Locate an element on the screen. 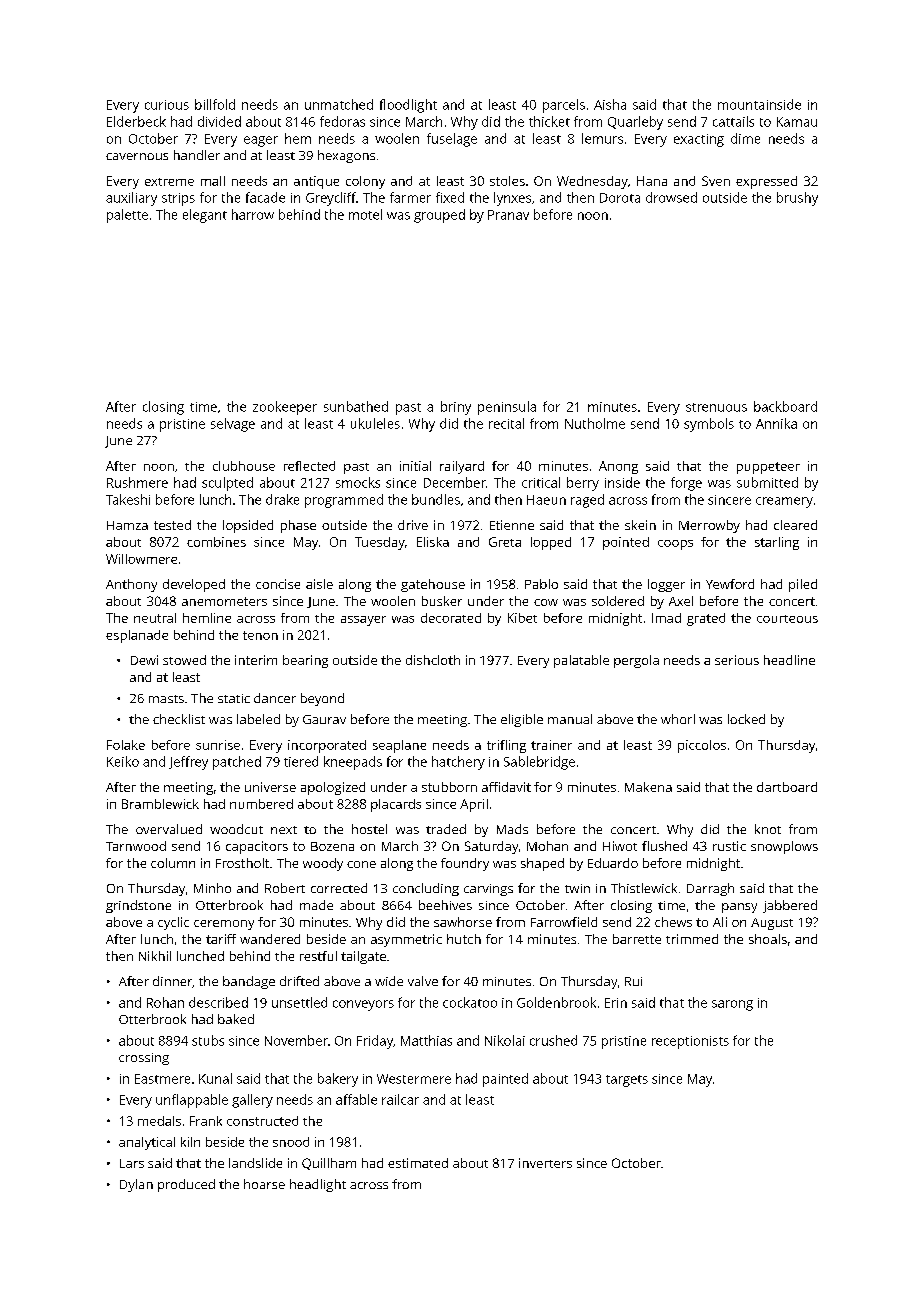  eager is located at coordinates (261, 141).
